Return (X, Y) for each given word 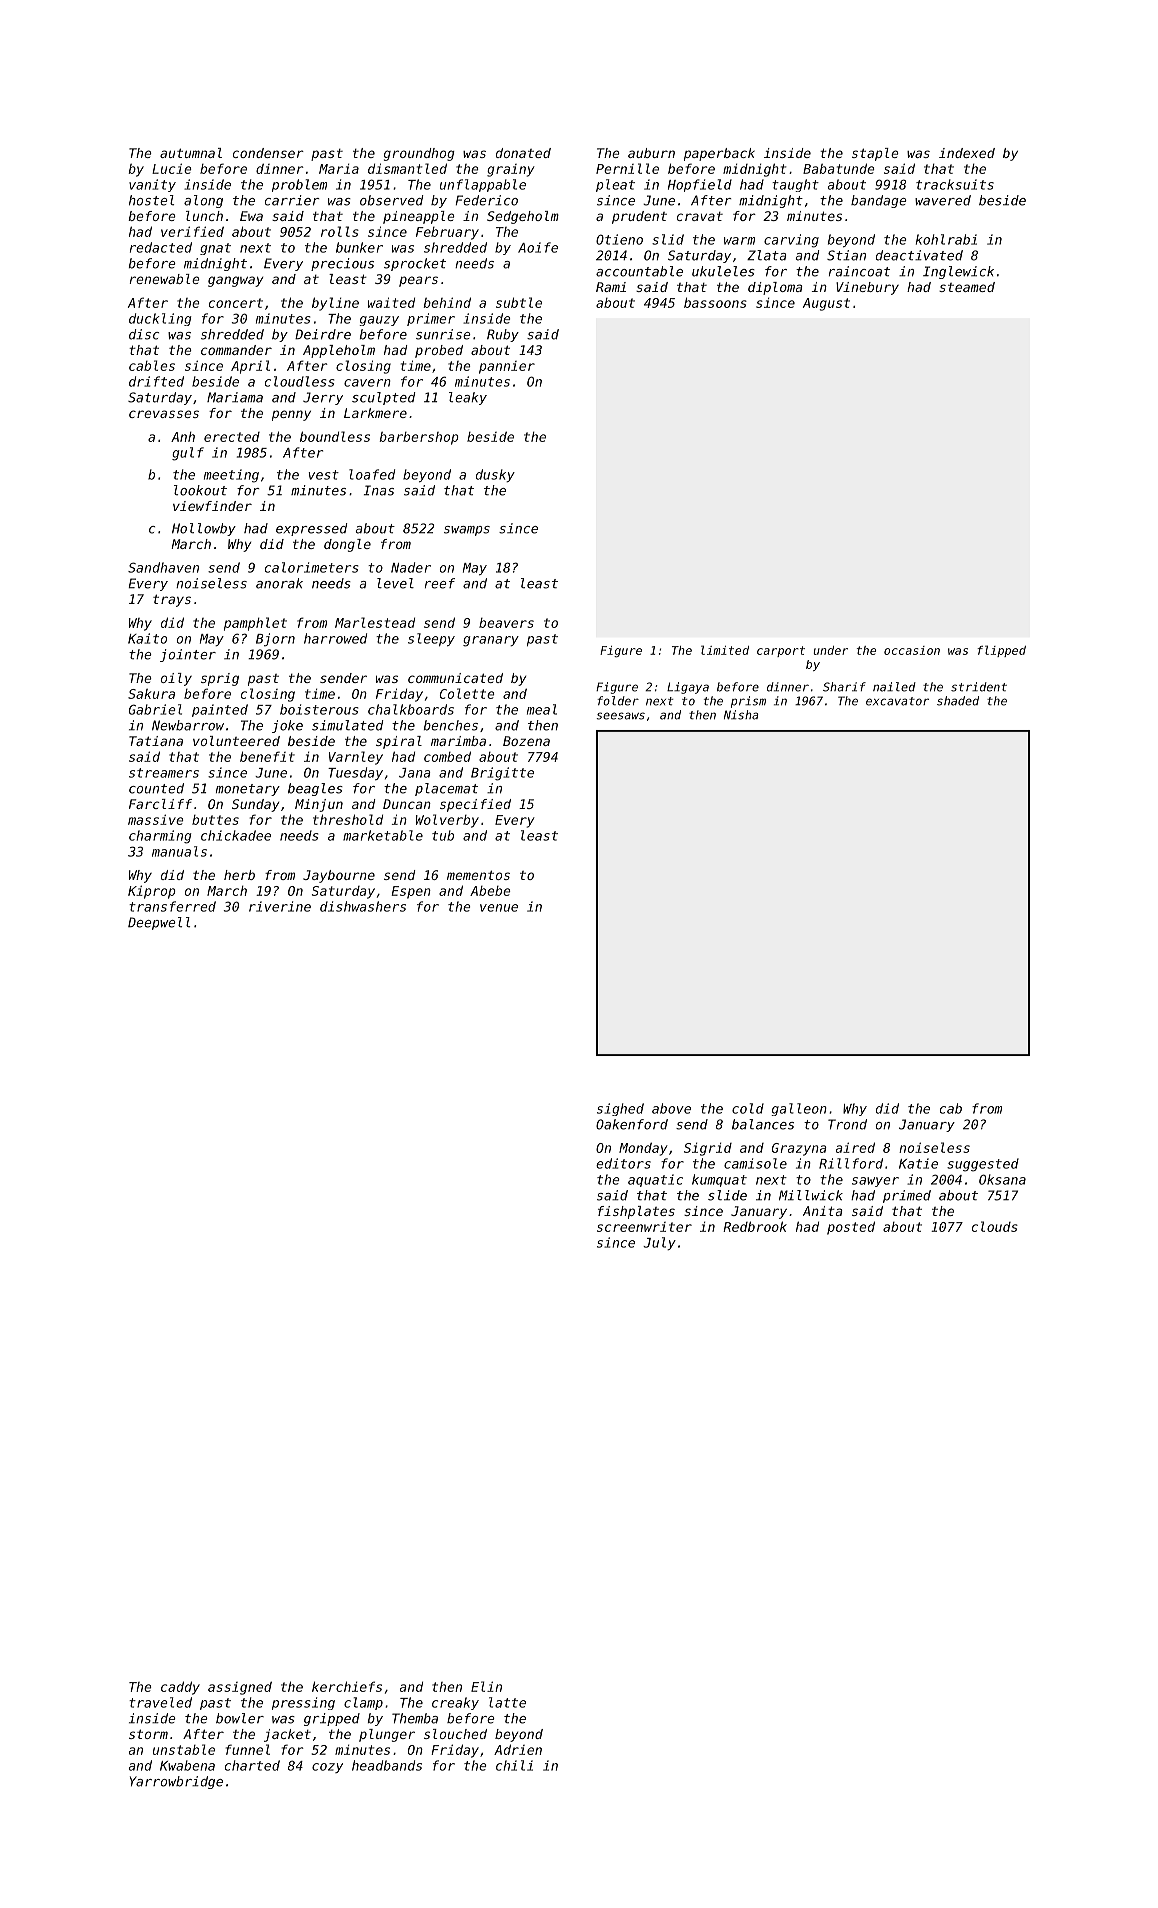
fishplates (636, 1212)
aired (855, 1147)
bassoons (715, 302)
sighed (620, 1109)
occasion (912, 650)
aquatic (655, 1180)
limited (725, 650)
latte (507, 1702)
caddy (180, 1688)
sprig (220, 679)
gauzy (379, 321)
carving (791, 241)
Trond (847, 1124)
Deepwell (159, 923)
